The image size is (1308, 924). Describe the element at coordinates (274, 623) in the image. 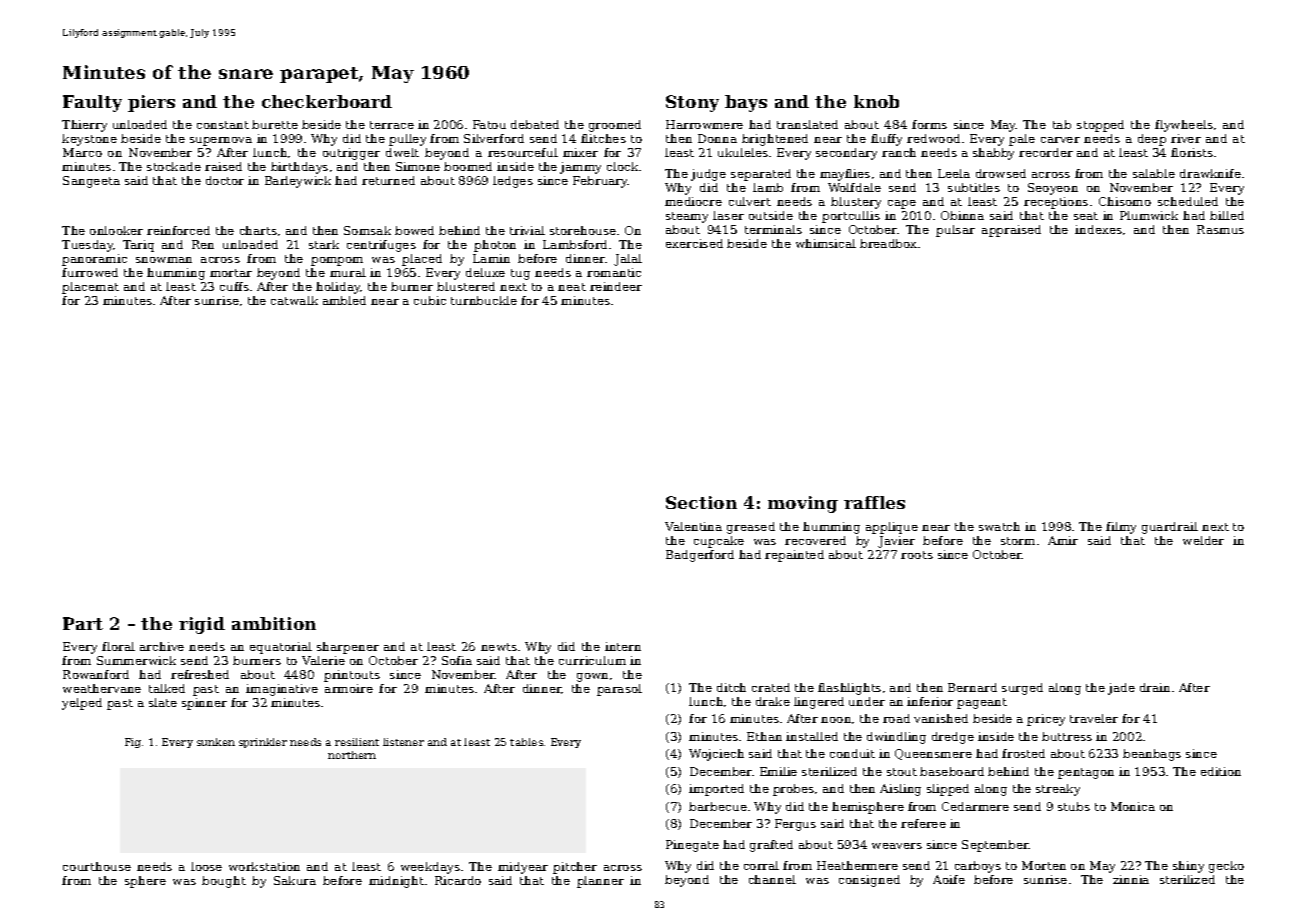

I see `ambition` at that location.
